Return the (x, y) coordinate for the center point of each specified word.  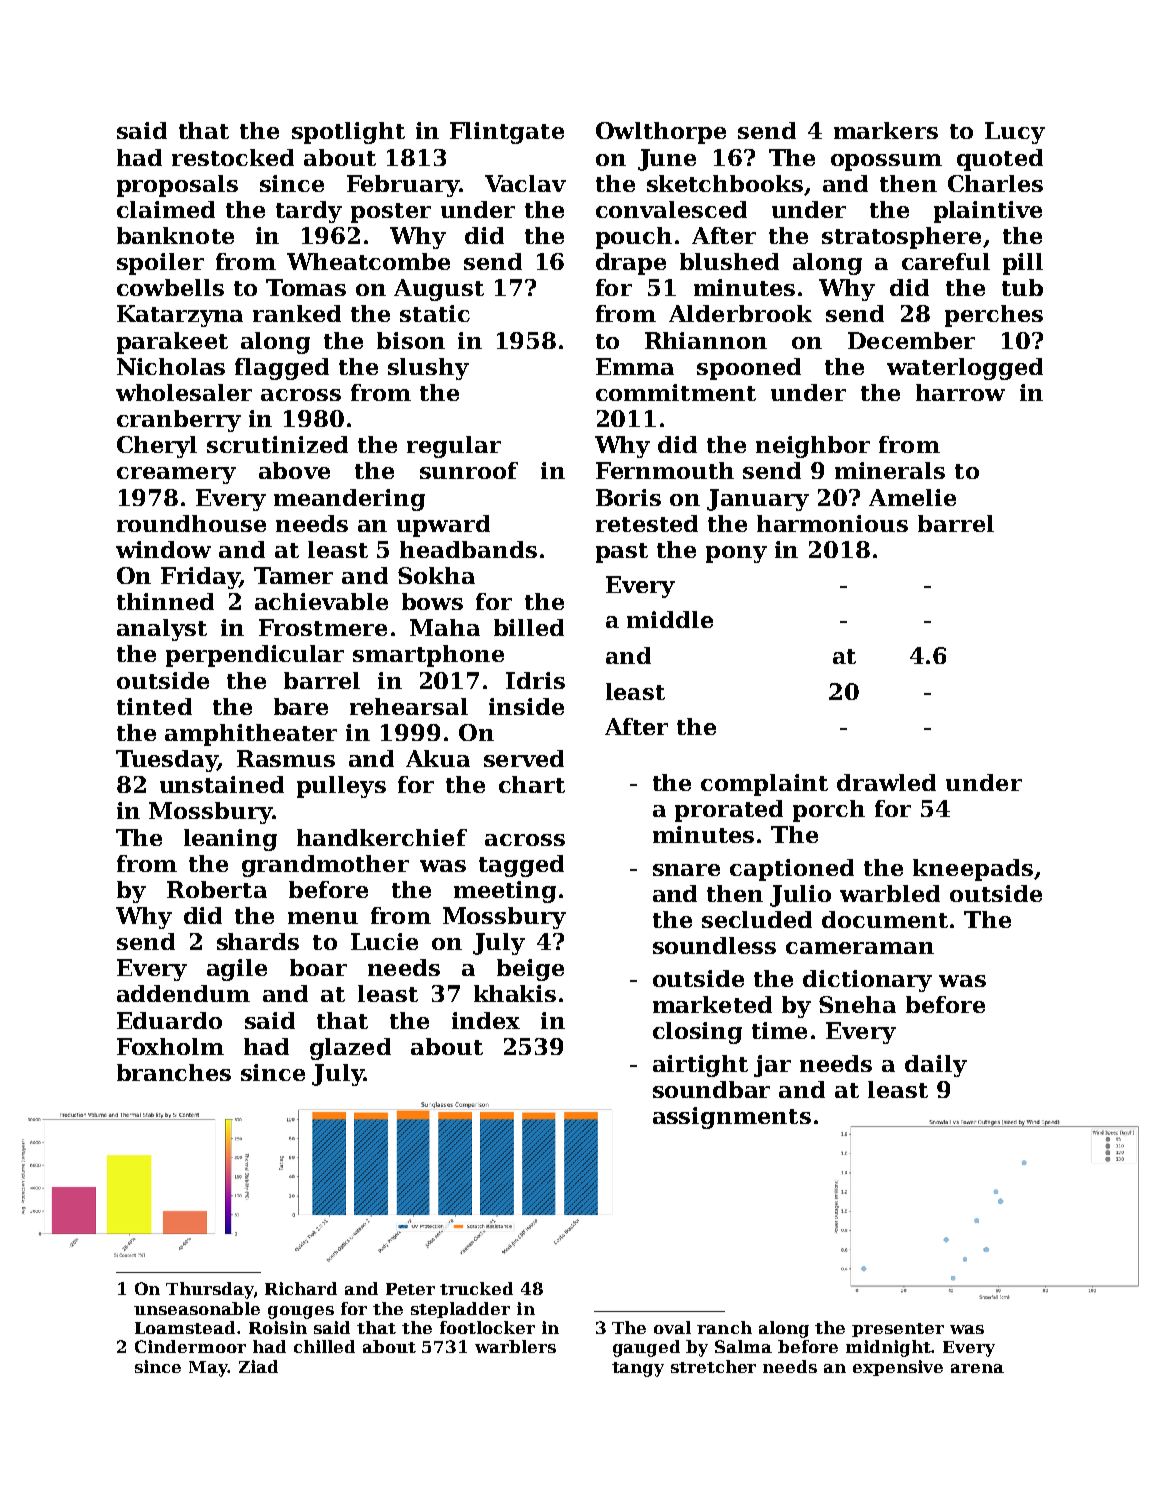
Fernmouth (665, 470)
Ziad (258, 1366)
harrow (960, 392)
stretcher (713, 1366)
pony (736, 554)
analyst (162, 630)
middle (670, 619)
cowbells (170, 287)
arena (977, 1368)
